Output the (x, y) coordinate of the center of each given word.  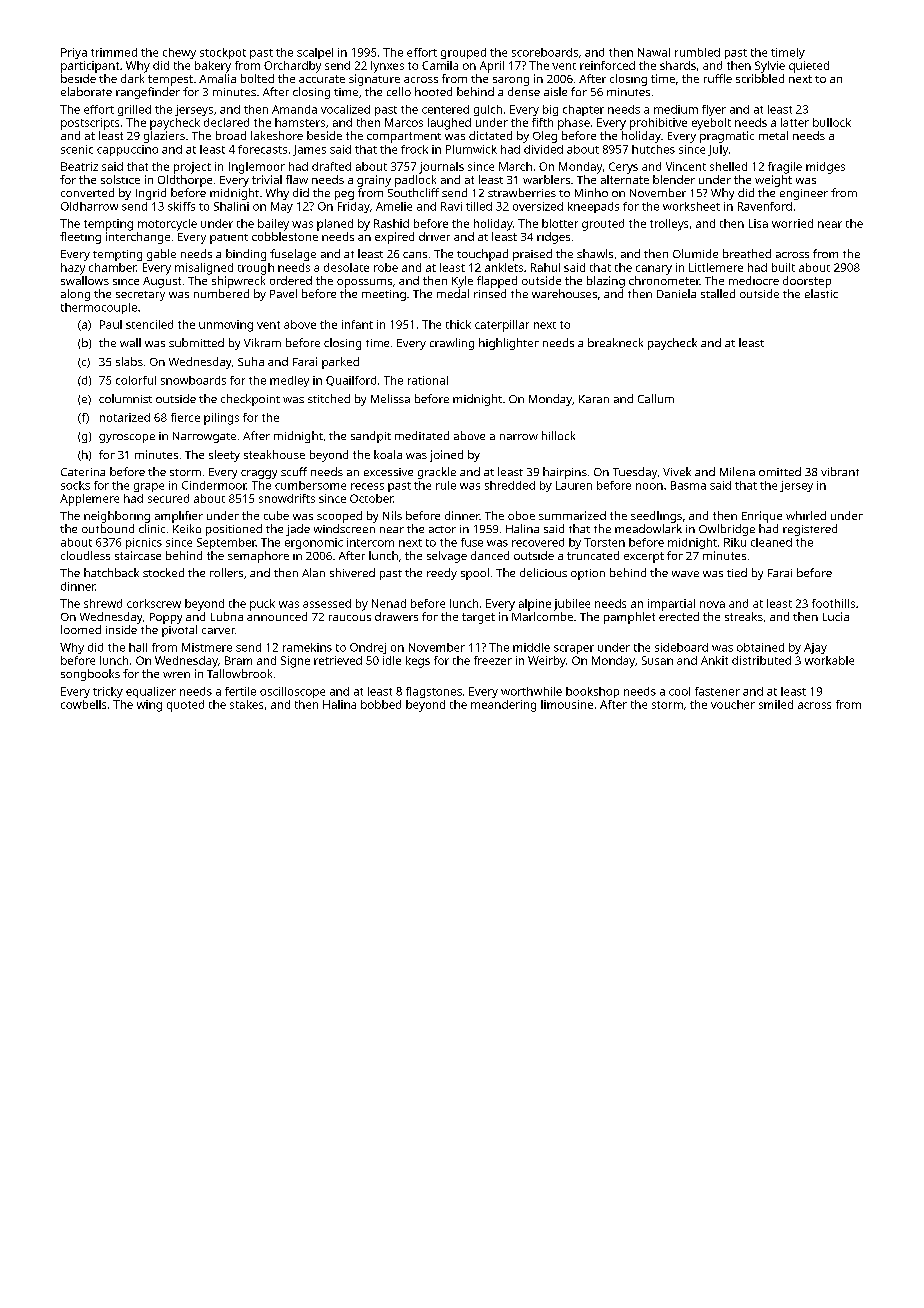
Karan (594, 399)
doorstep (807, 282)
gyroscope (127, 438)
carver (218, 631)
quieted (809, 67)
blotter (560, 223)
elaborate (86, 91)
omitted (780, 471)
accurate (322, 79)
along (75, 295)
